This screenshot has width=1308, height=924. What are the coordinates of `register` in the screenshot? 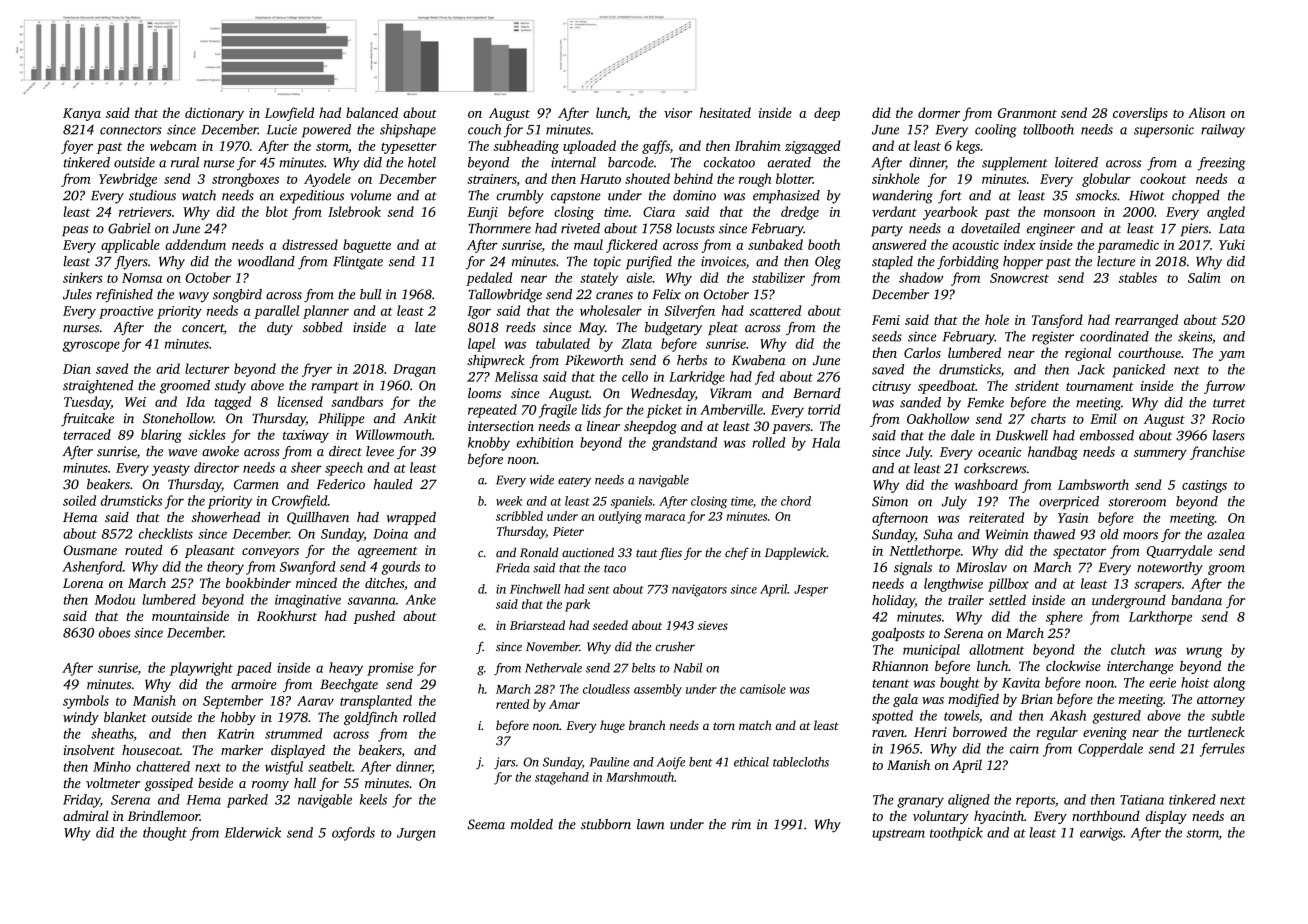 It's located at (1053, 338).
